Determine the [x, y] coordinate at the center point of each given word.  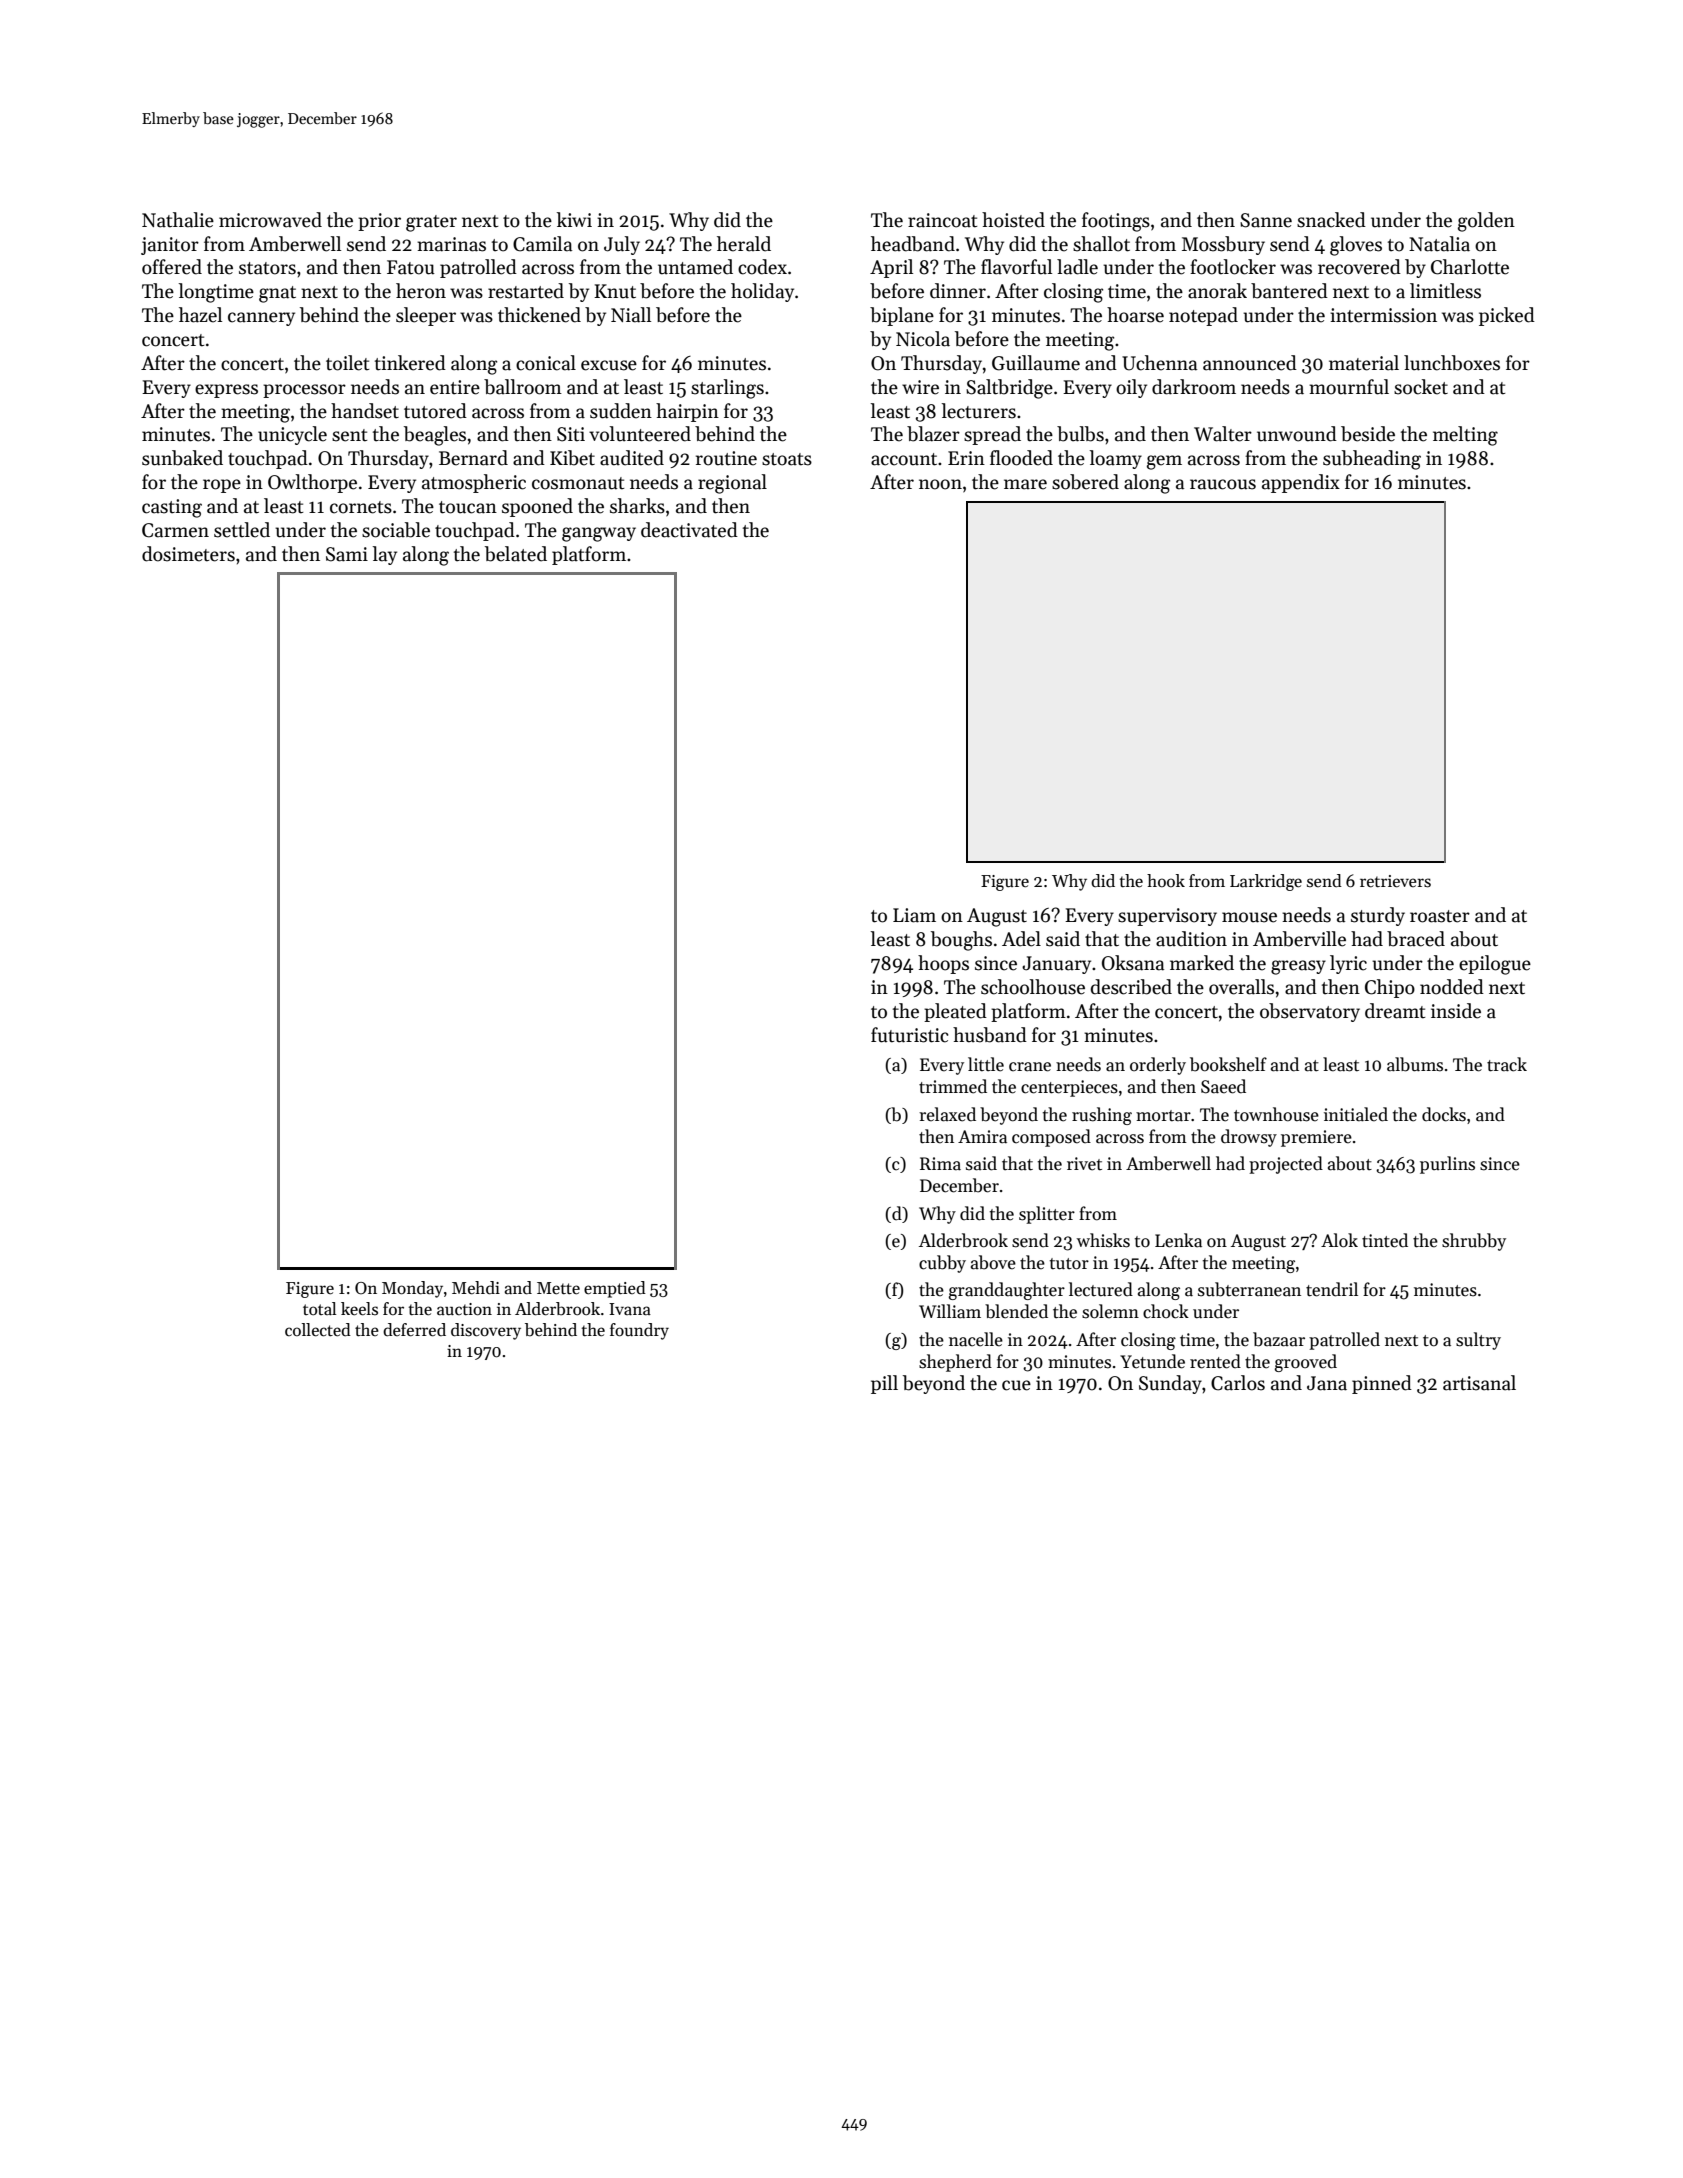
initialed [1356, 1114]
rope [222, 486]
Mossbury [1223, 245]
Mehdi [476, 1288]
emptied [615, 1289]
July [622, 245]
